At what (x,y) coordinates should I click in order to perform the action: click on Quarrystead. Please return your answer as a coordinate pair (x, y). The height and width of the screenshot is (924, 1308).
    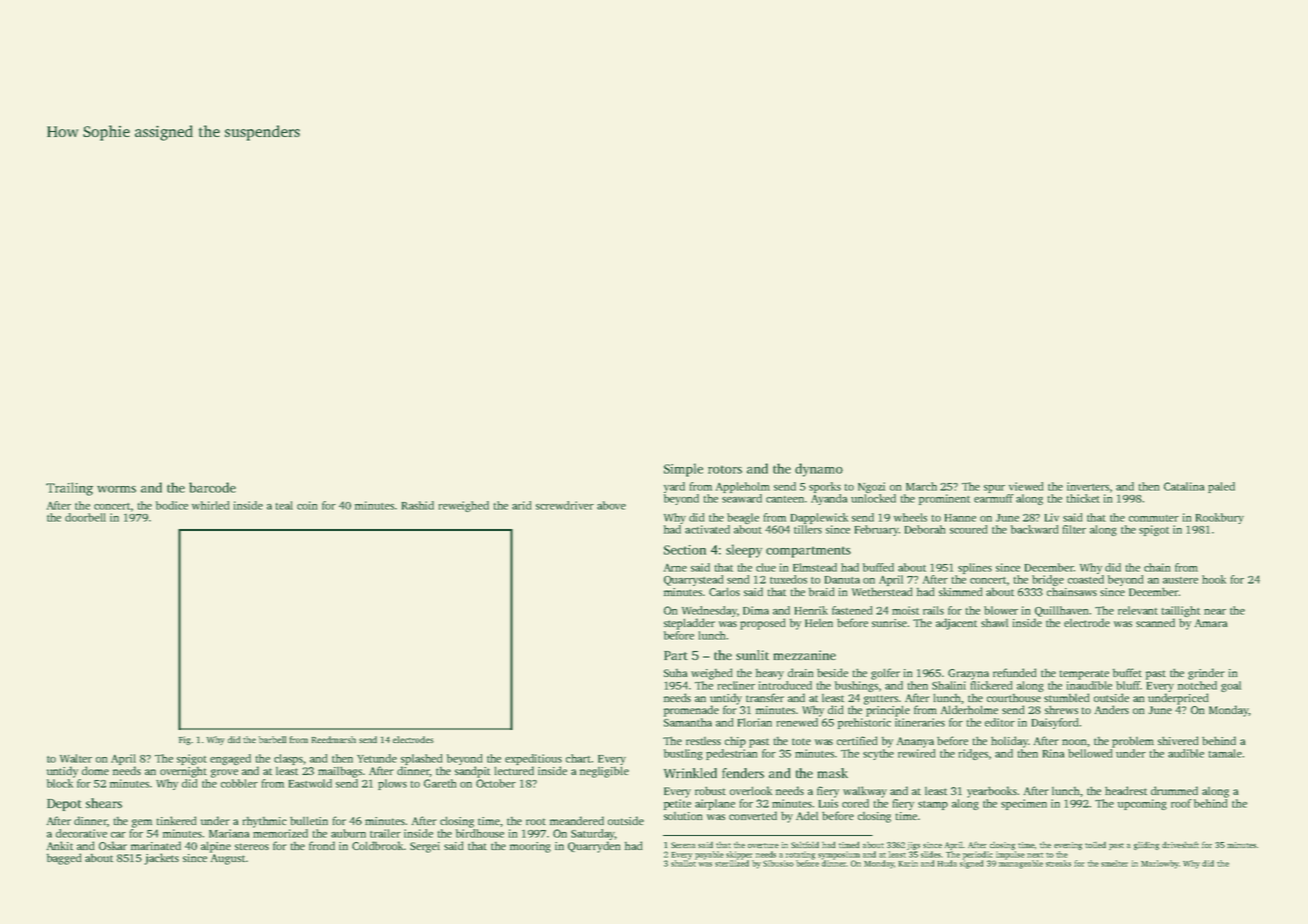
    Looking at the image, I should click on (693, 580).
